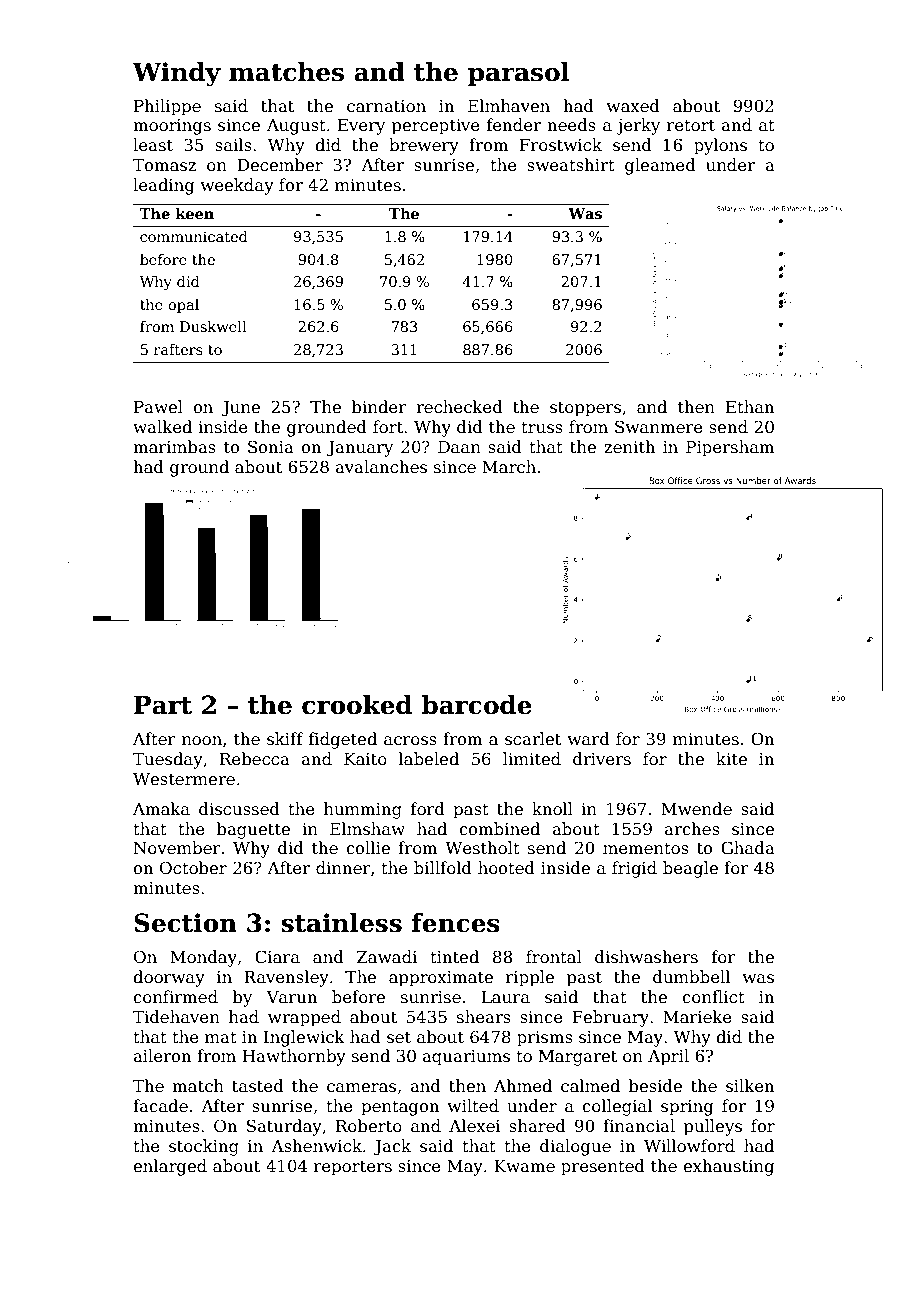  I want to click on Swanmere, so click(659, 427).
